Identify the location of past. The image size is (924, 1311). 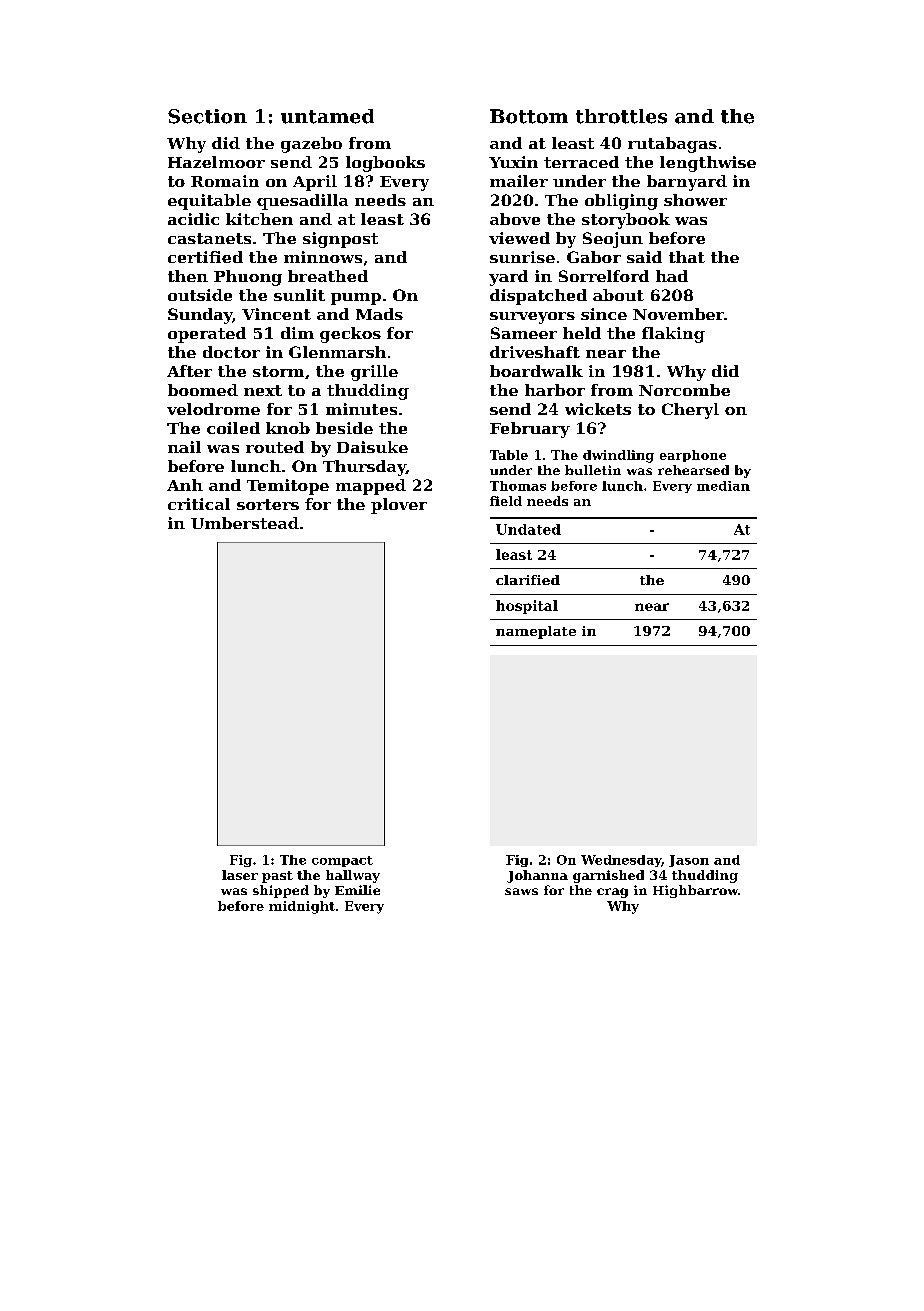
(277, 877).
